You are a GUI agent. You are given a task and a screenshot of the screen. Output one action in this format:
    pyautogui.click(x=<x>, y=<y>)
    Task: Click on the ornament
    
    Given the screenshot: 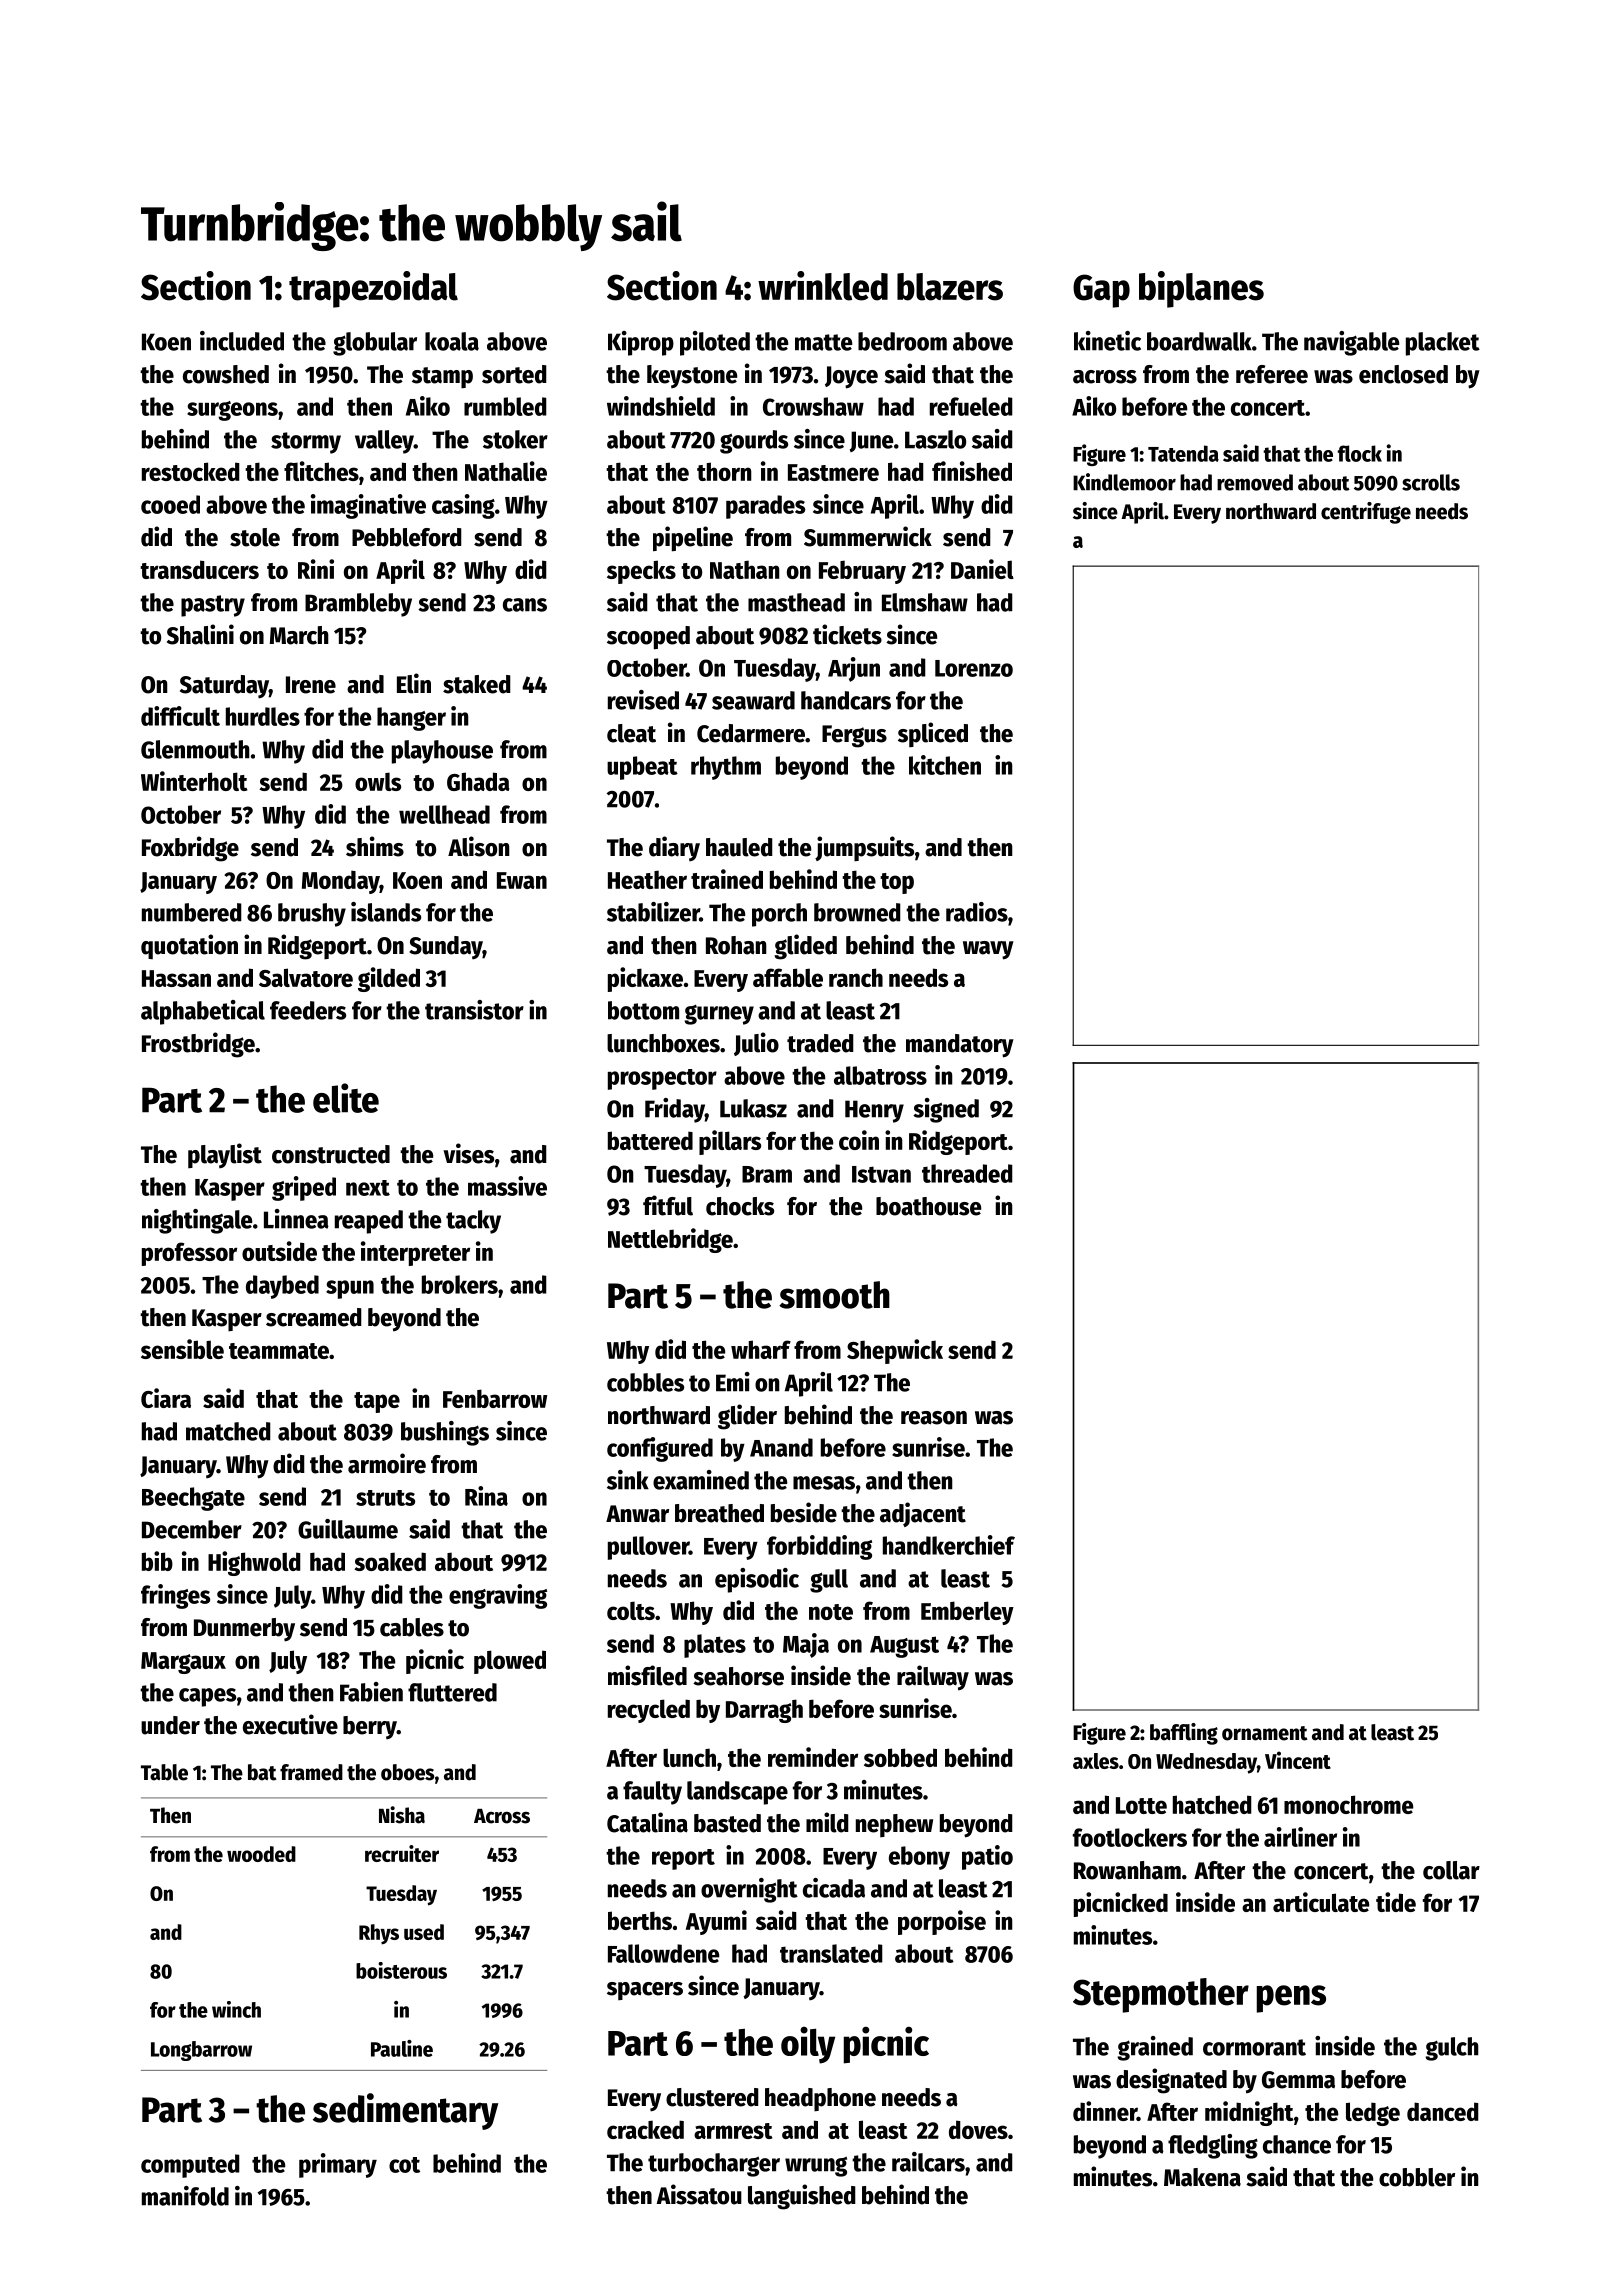 What is the action you would take?
    pyautogui.click(x=1265, y=1733)
